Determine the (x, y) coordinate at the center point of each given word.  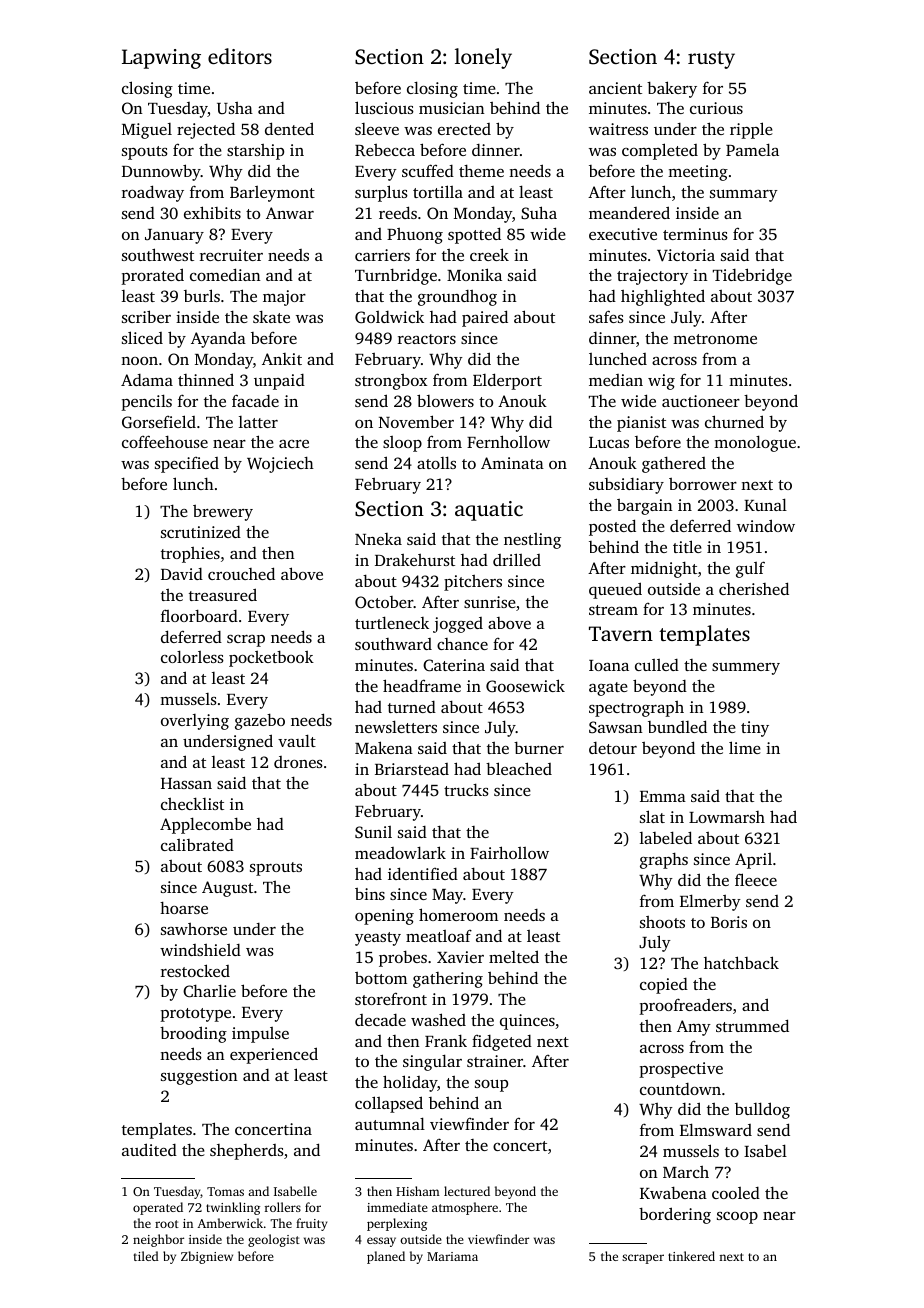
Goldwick (389, 317)
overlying (195, 722)
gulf (750, 569)
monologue (755, 443)
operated (158, 1208)
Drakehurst (415, 560)
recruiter (231, 255)
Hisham (418, 1191)
